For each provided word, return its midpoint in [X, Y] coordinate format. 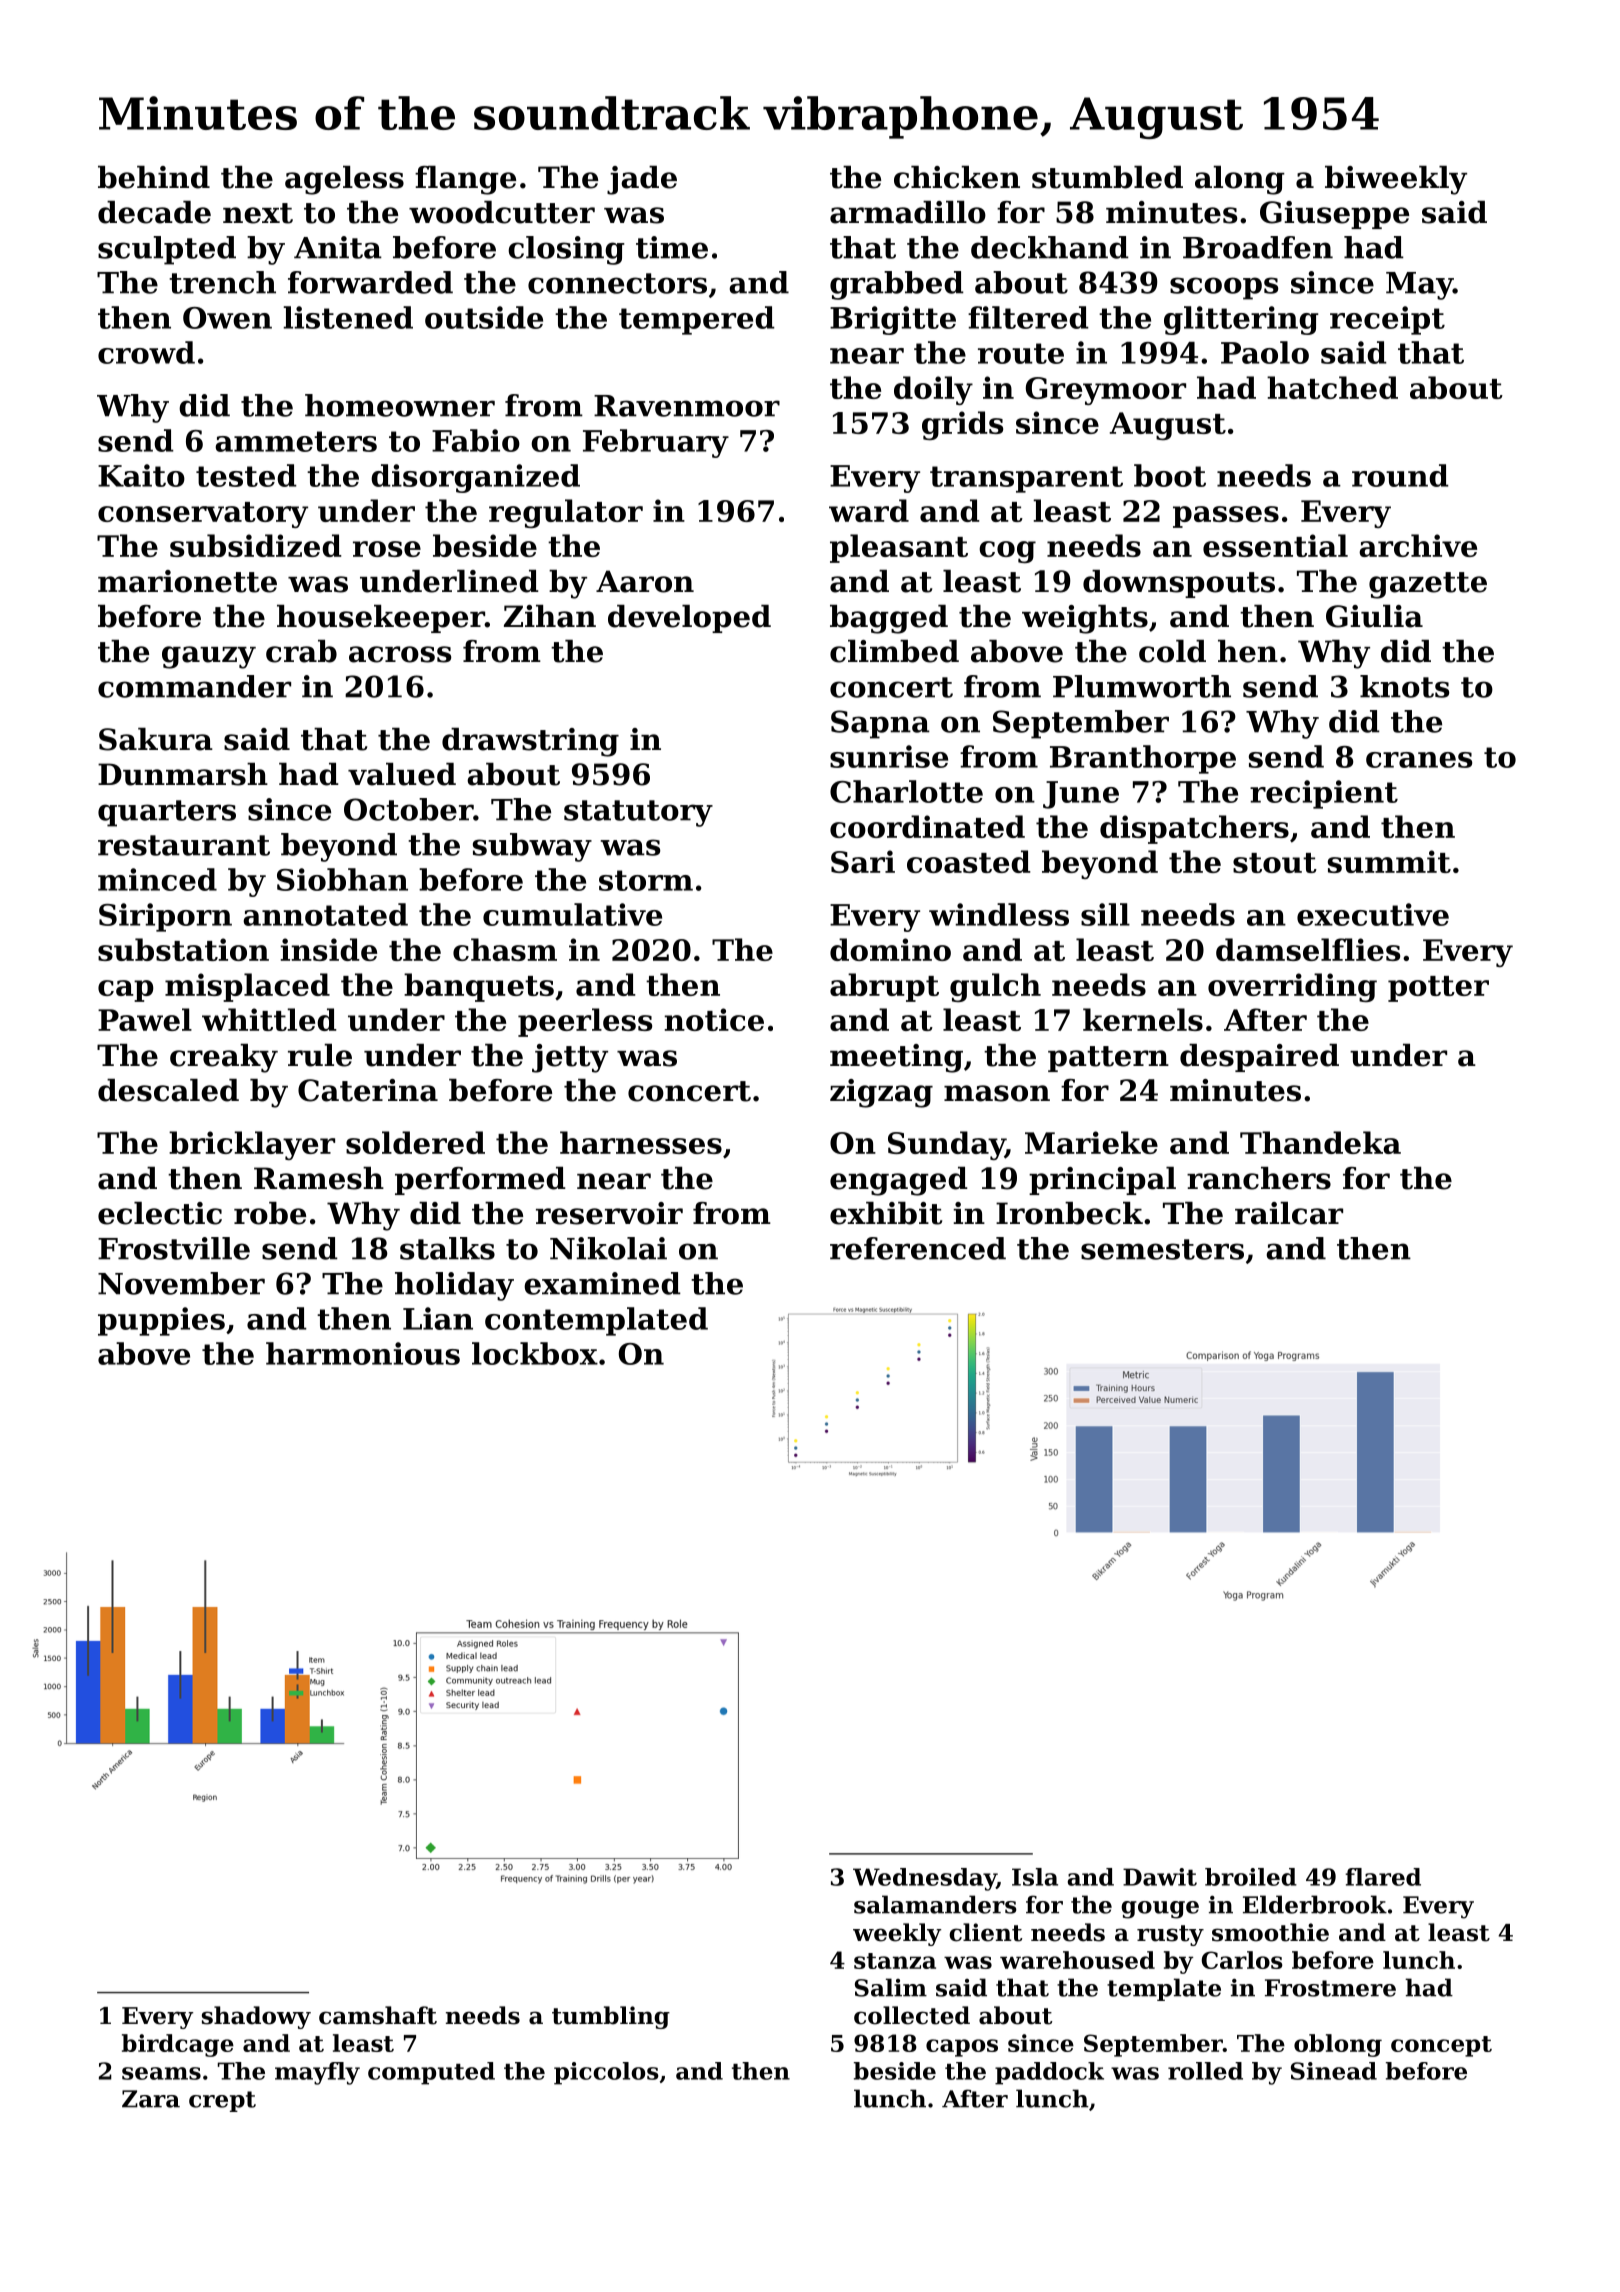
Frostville [174, 1248]
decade [154, 212]
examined [602, 1283]
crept [222, 2101]
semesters [1162, 1249]
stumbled [1107, 177]
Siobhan [342, 879]
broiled [1251, 1877]
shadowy [256, 2017]
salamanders [935, 1904]
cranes [1419, 760]
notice [714, 1019]
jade [642, 180]
